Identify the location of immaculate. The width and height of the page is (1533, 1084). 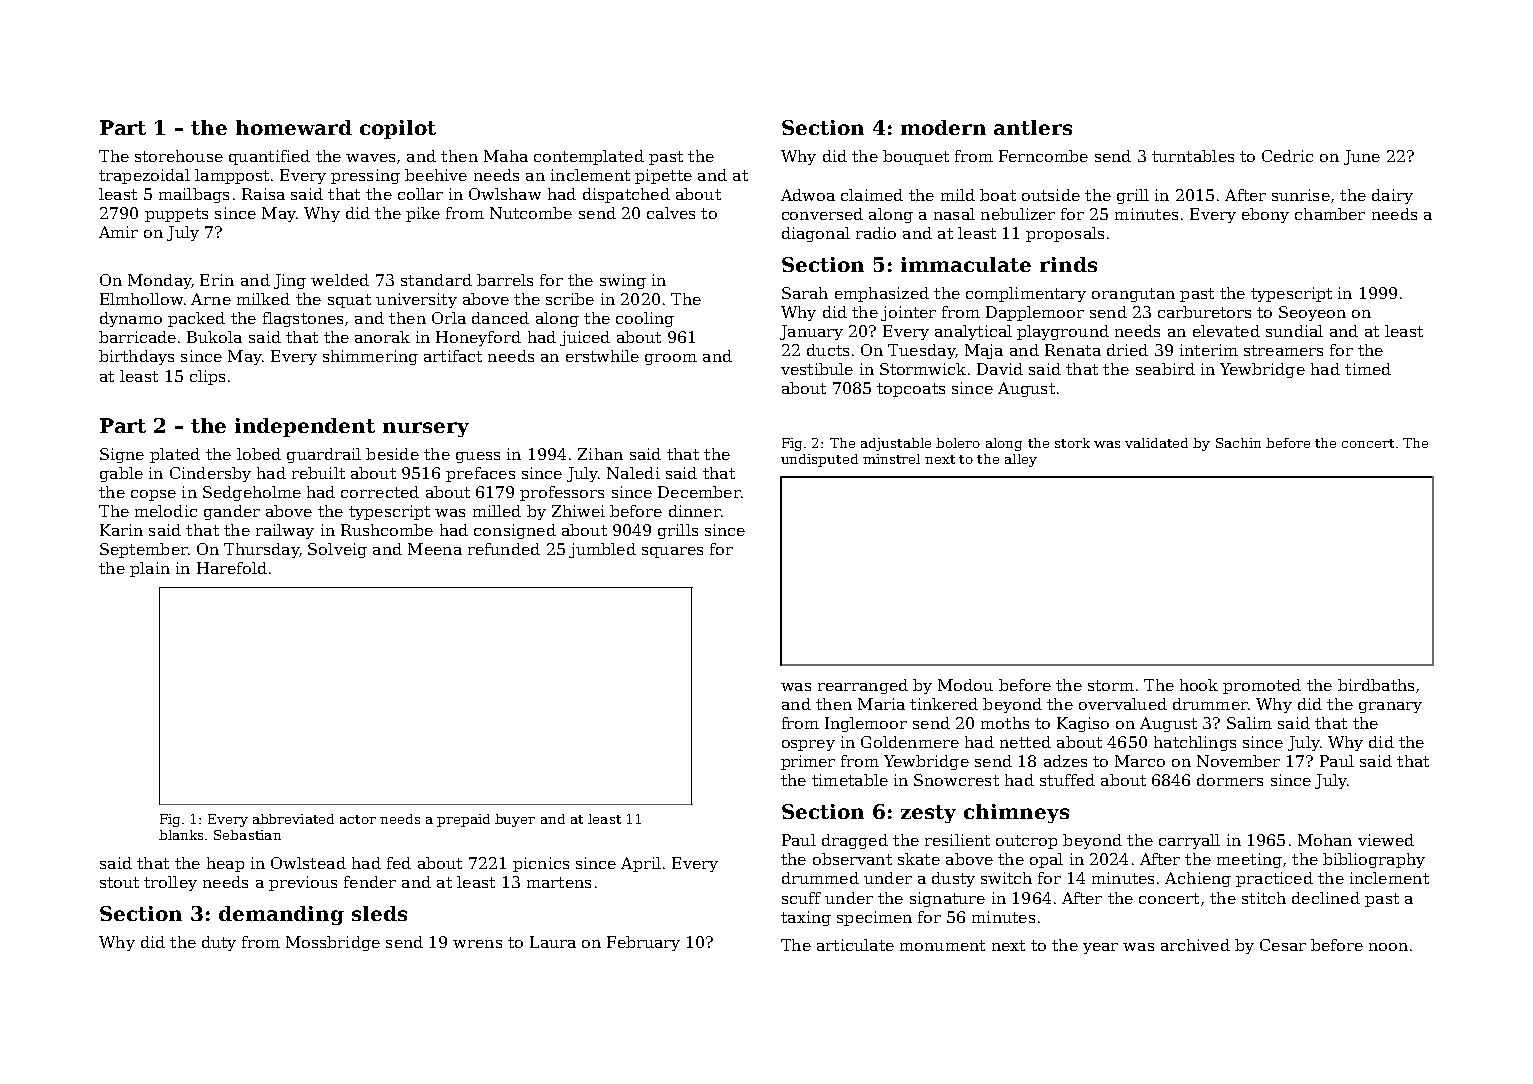
(966, 264).
